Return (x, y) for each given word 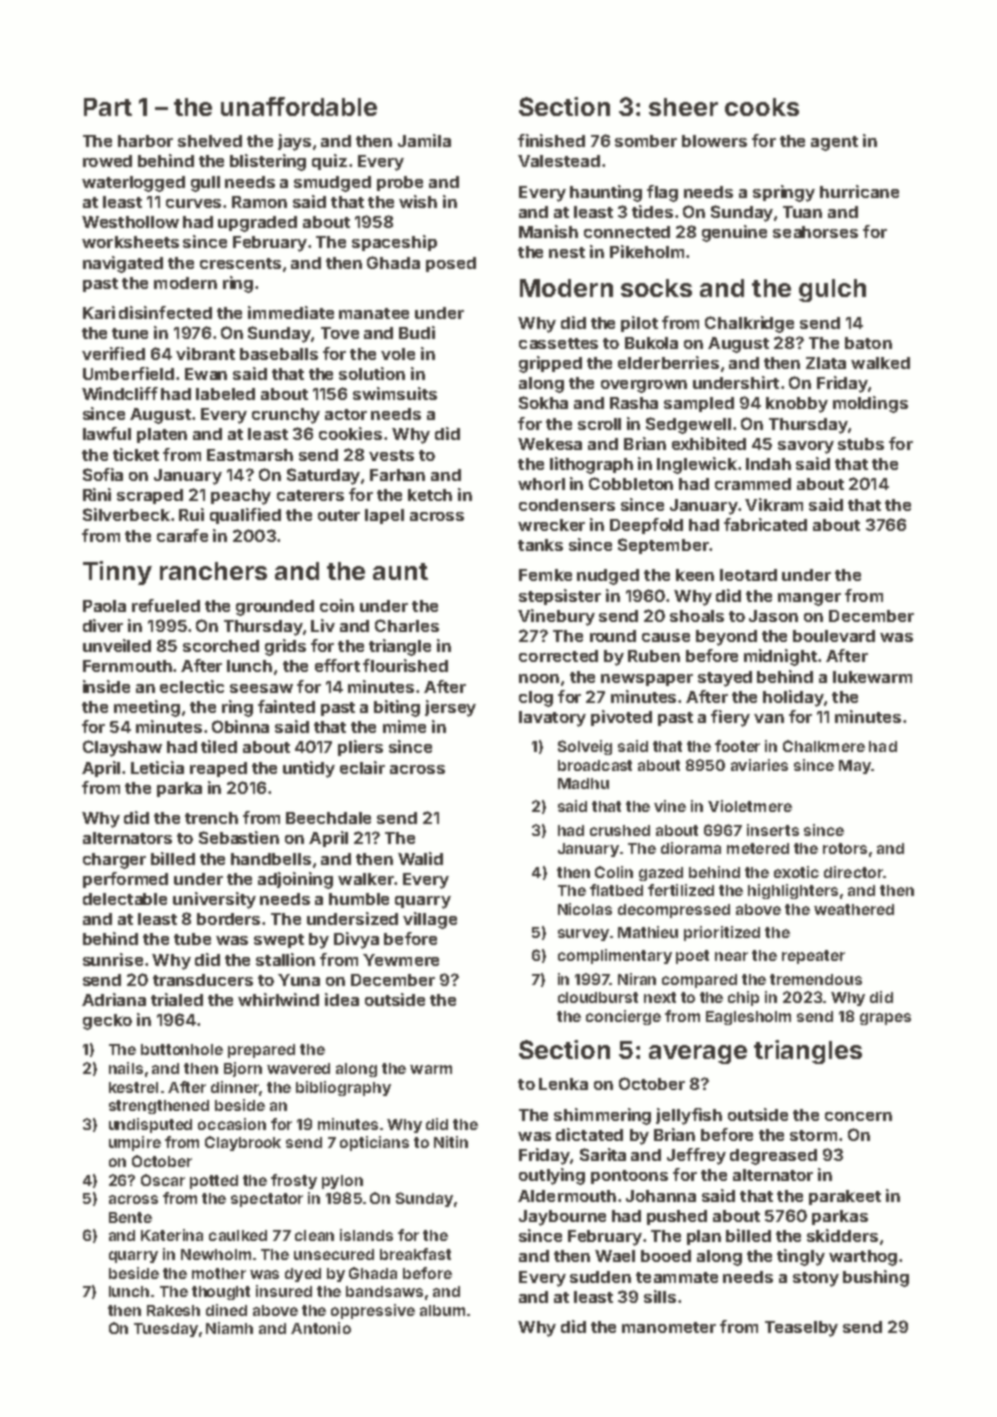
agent (834, 143)
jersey (450, 708)
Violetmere (750, 806)
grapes (885, 1019)
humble (359, 899)
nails (126, 1068)
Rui (191, 514)
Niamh (229, 1328)
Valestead (559, 161)
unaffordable (299, 106)
